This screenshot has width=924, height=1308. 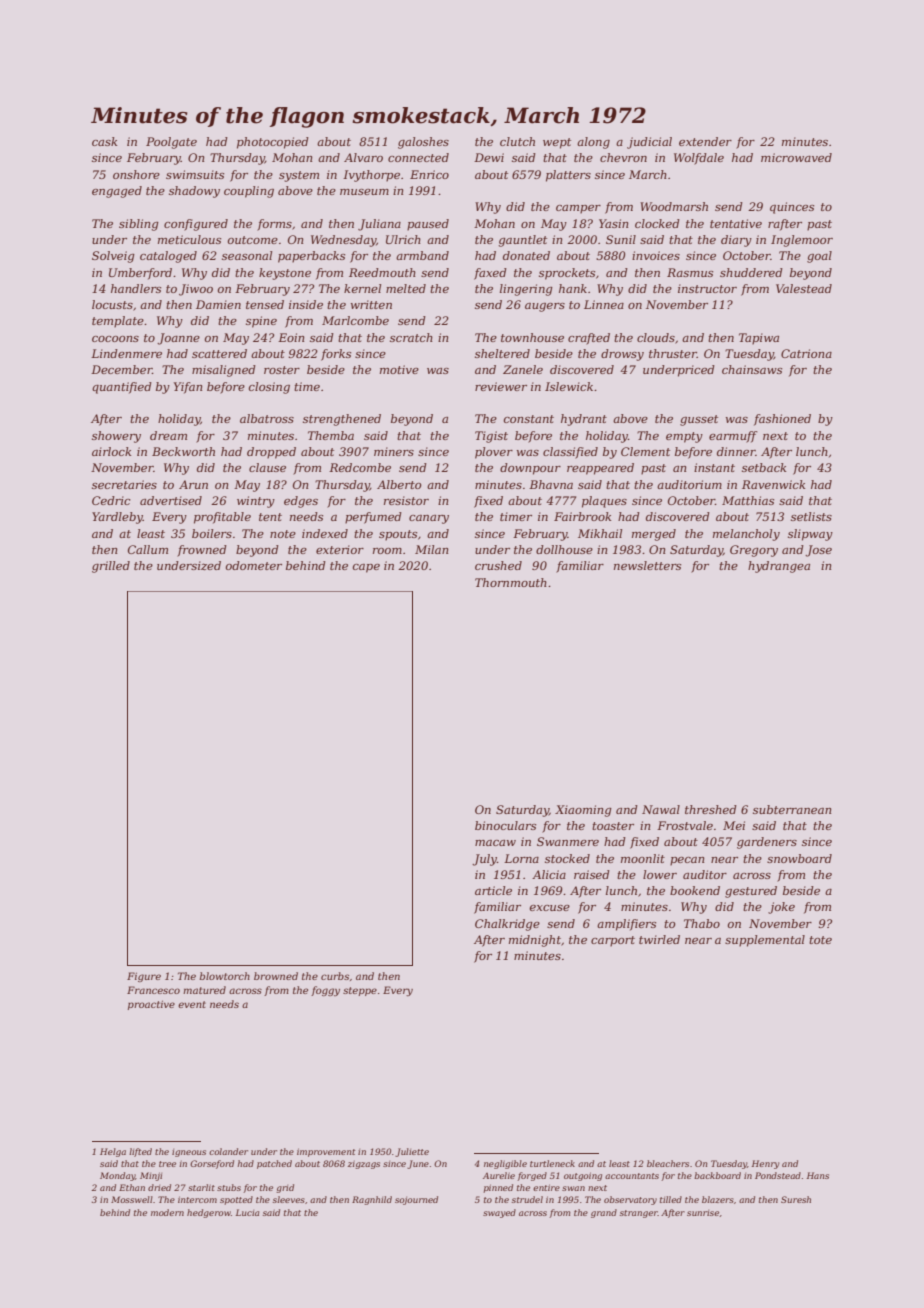 What do you see at coordinates (505, 825) in the screenshot?
I see `binoculars` at bounding box center [505, 825].
